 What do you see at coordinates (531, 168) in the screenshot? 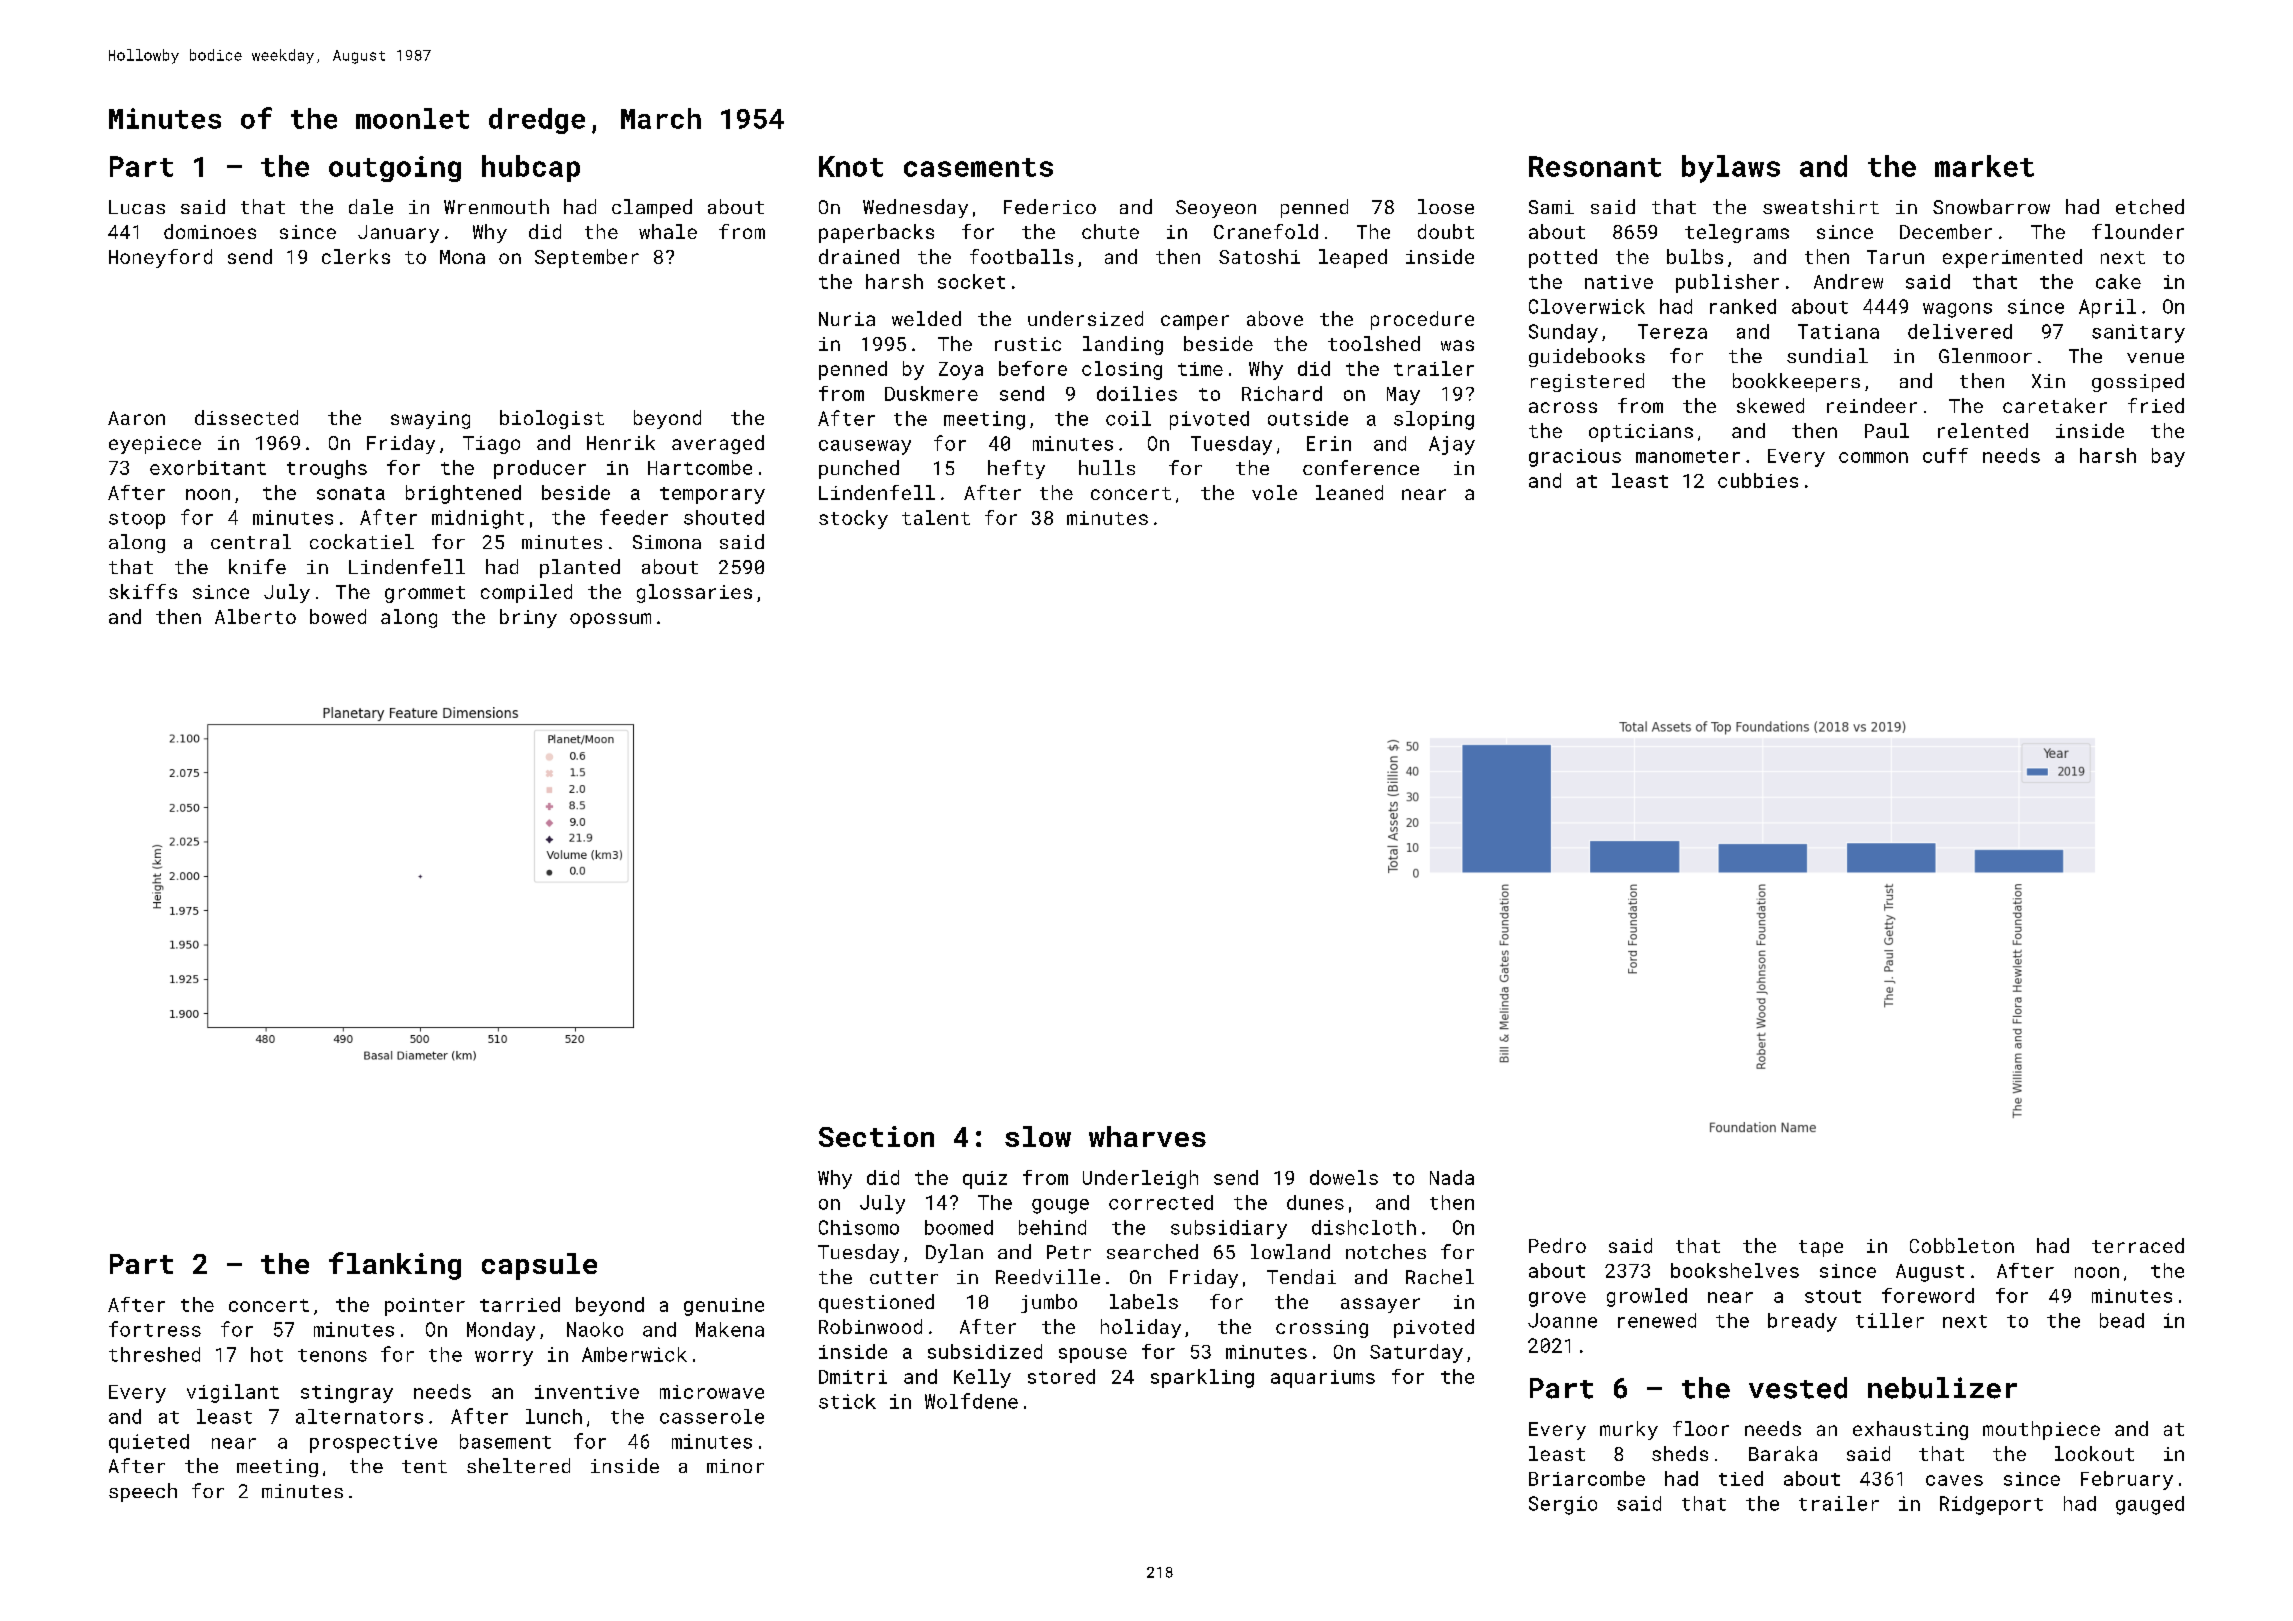
I see `hubcap` at bounding box center [531, 168].
